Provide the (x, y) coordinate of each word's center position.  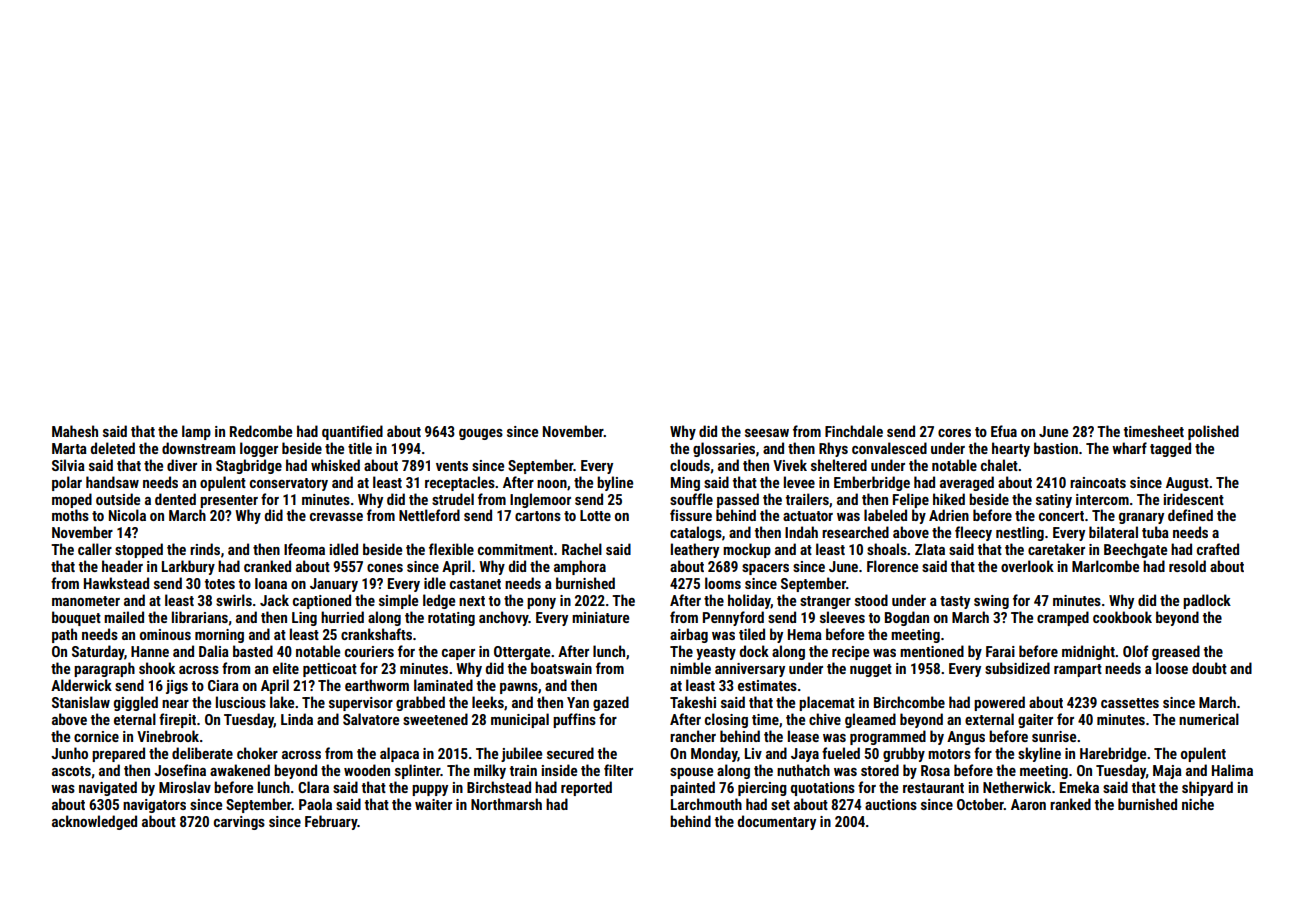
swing (991, 602)
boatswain (561, 668)
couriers (369, 651)
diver (182, 465)
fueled (841, 753)
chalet (999, 465)
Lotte (595, 515)
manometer (86, 601)
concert (1061, 516)
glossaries (724, 449)
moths (70, 515)
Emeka (1079, 787)
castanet (475, 584)
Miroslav (185, 787)
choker (257, 753)
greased (1176, 652)
